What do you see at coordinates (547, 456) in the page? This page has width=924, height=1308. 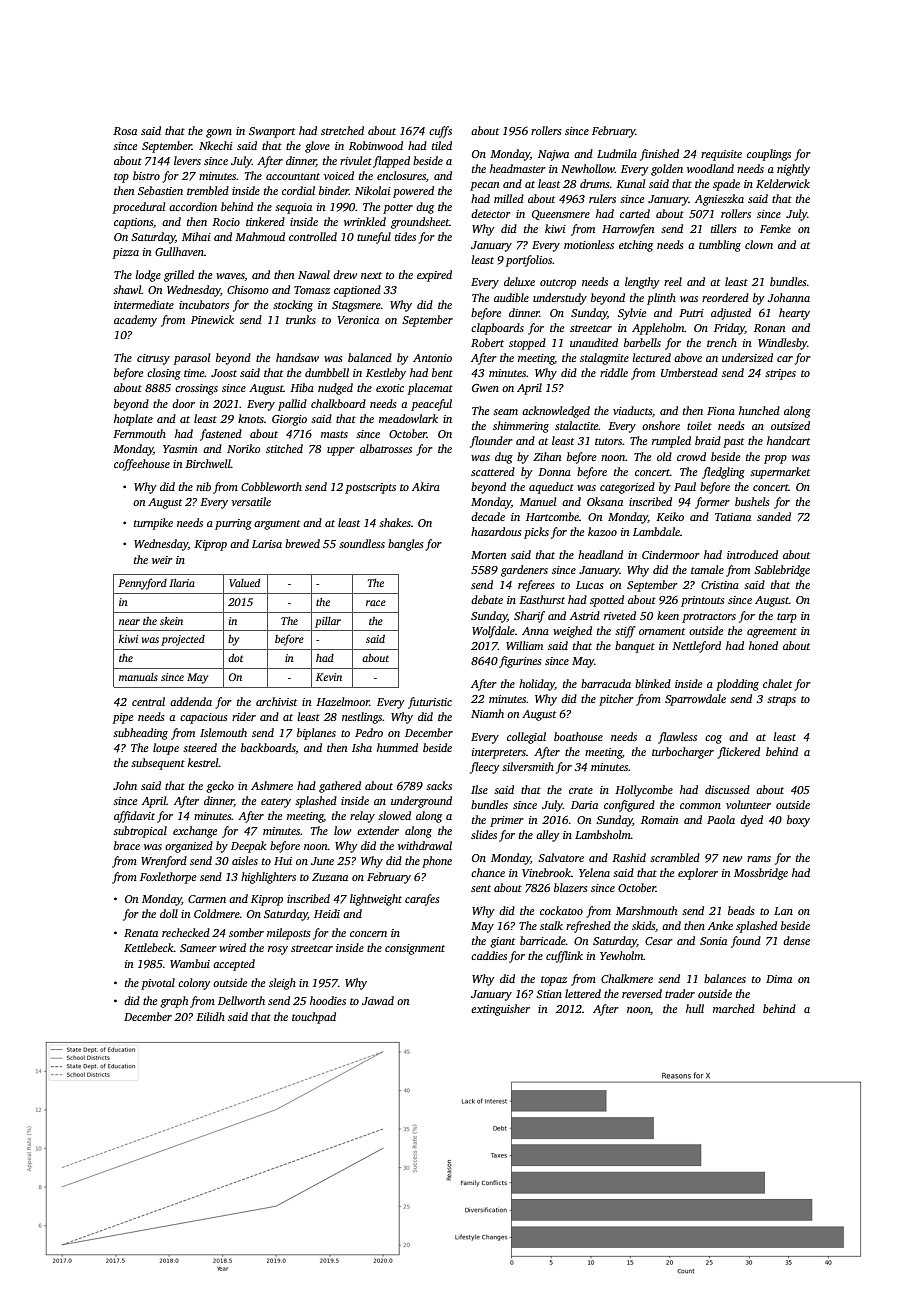 I see `Zihan` at bounding box center [547, 456].
